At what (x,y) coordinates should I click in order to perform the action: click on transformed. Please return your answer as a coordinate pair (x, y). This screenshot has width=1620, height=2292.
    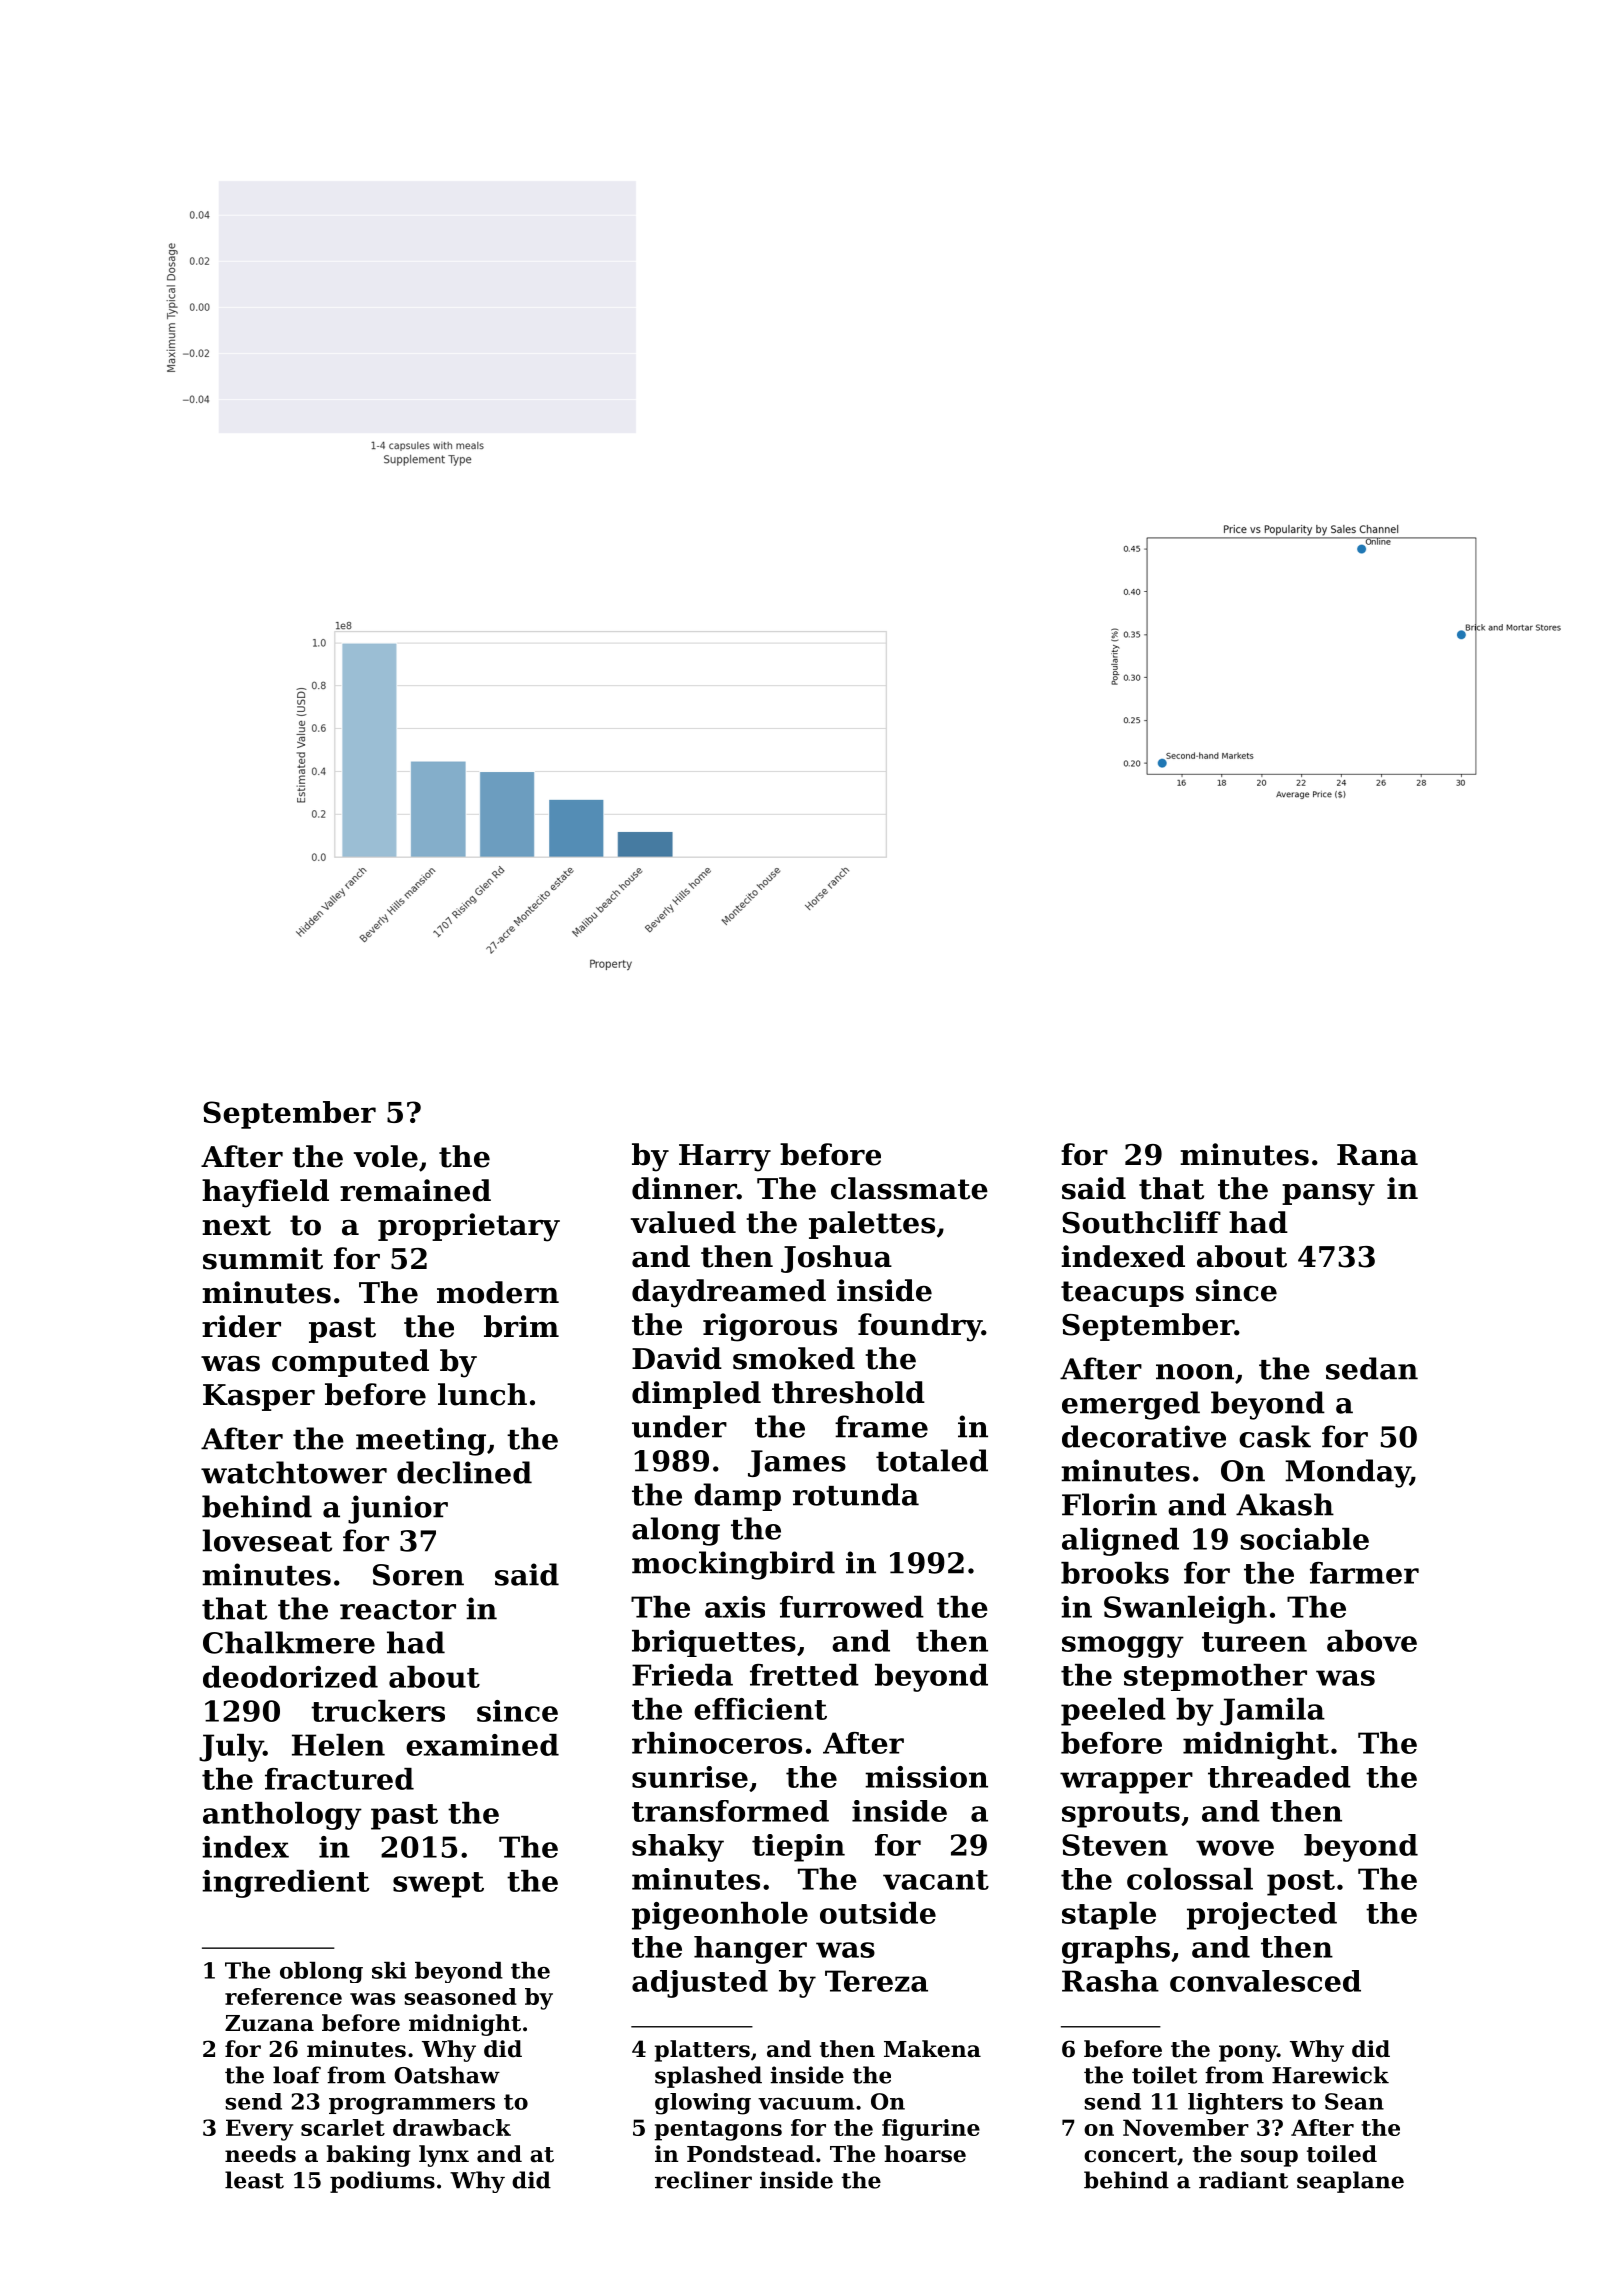
    Looking at the image, I should click on (730, 1811).
